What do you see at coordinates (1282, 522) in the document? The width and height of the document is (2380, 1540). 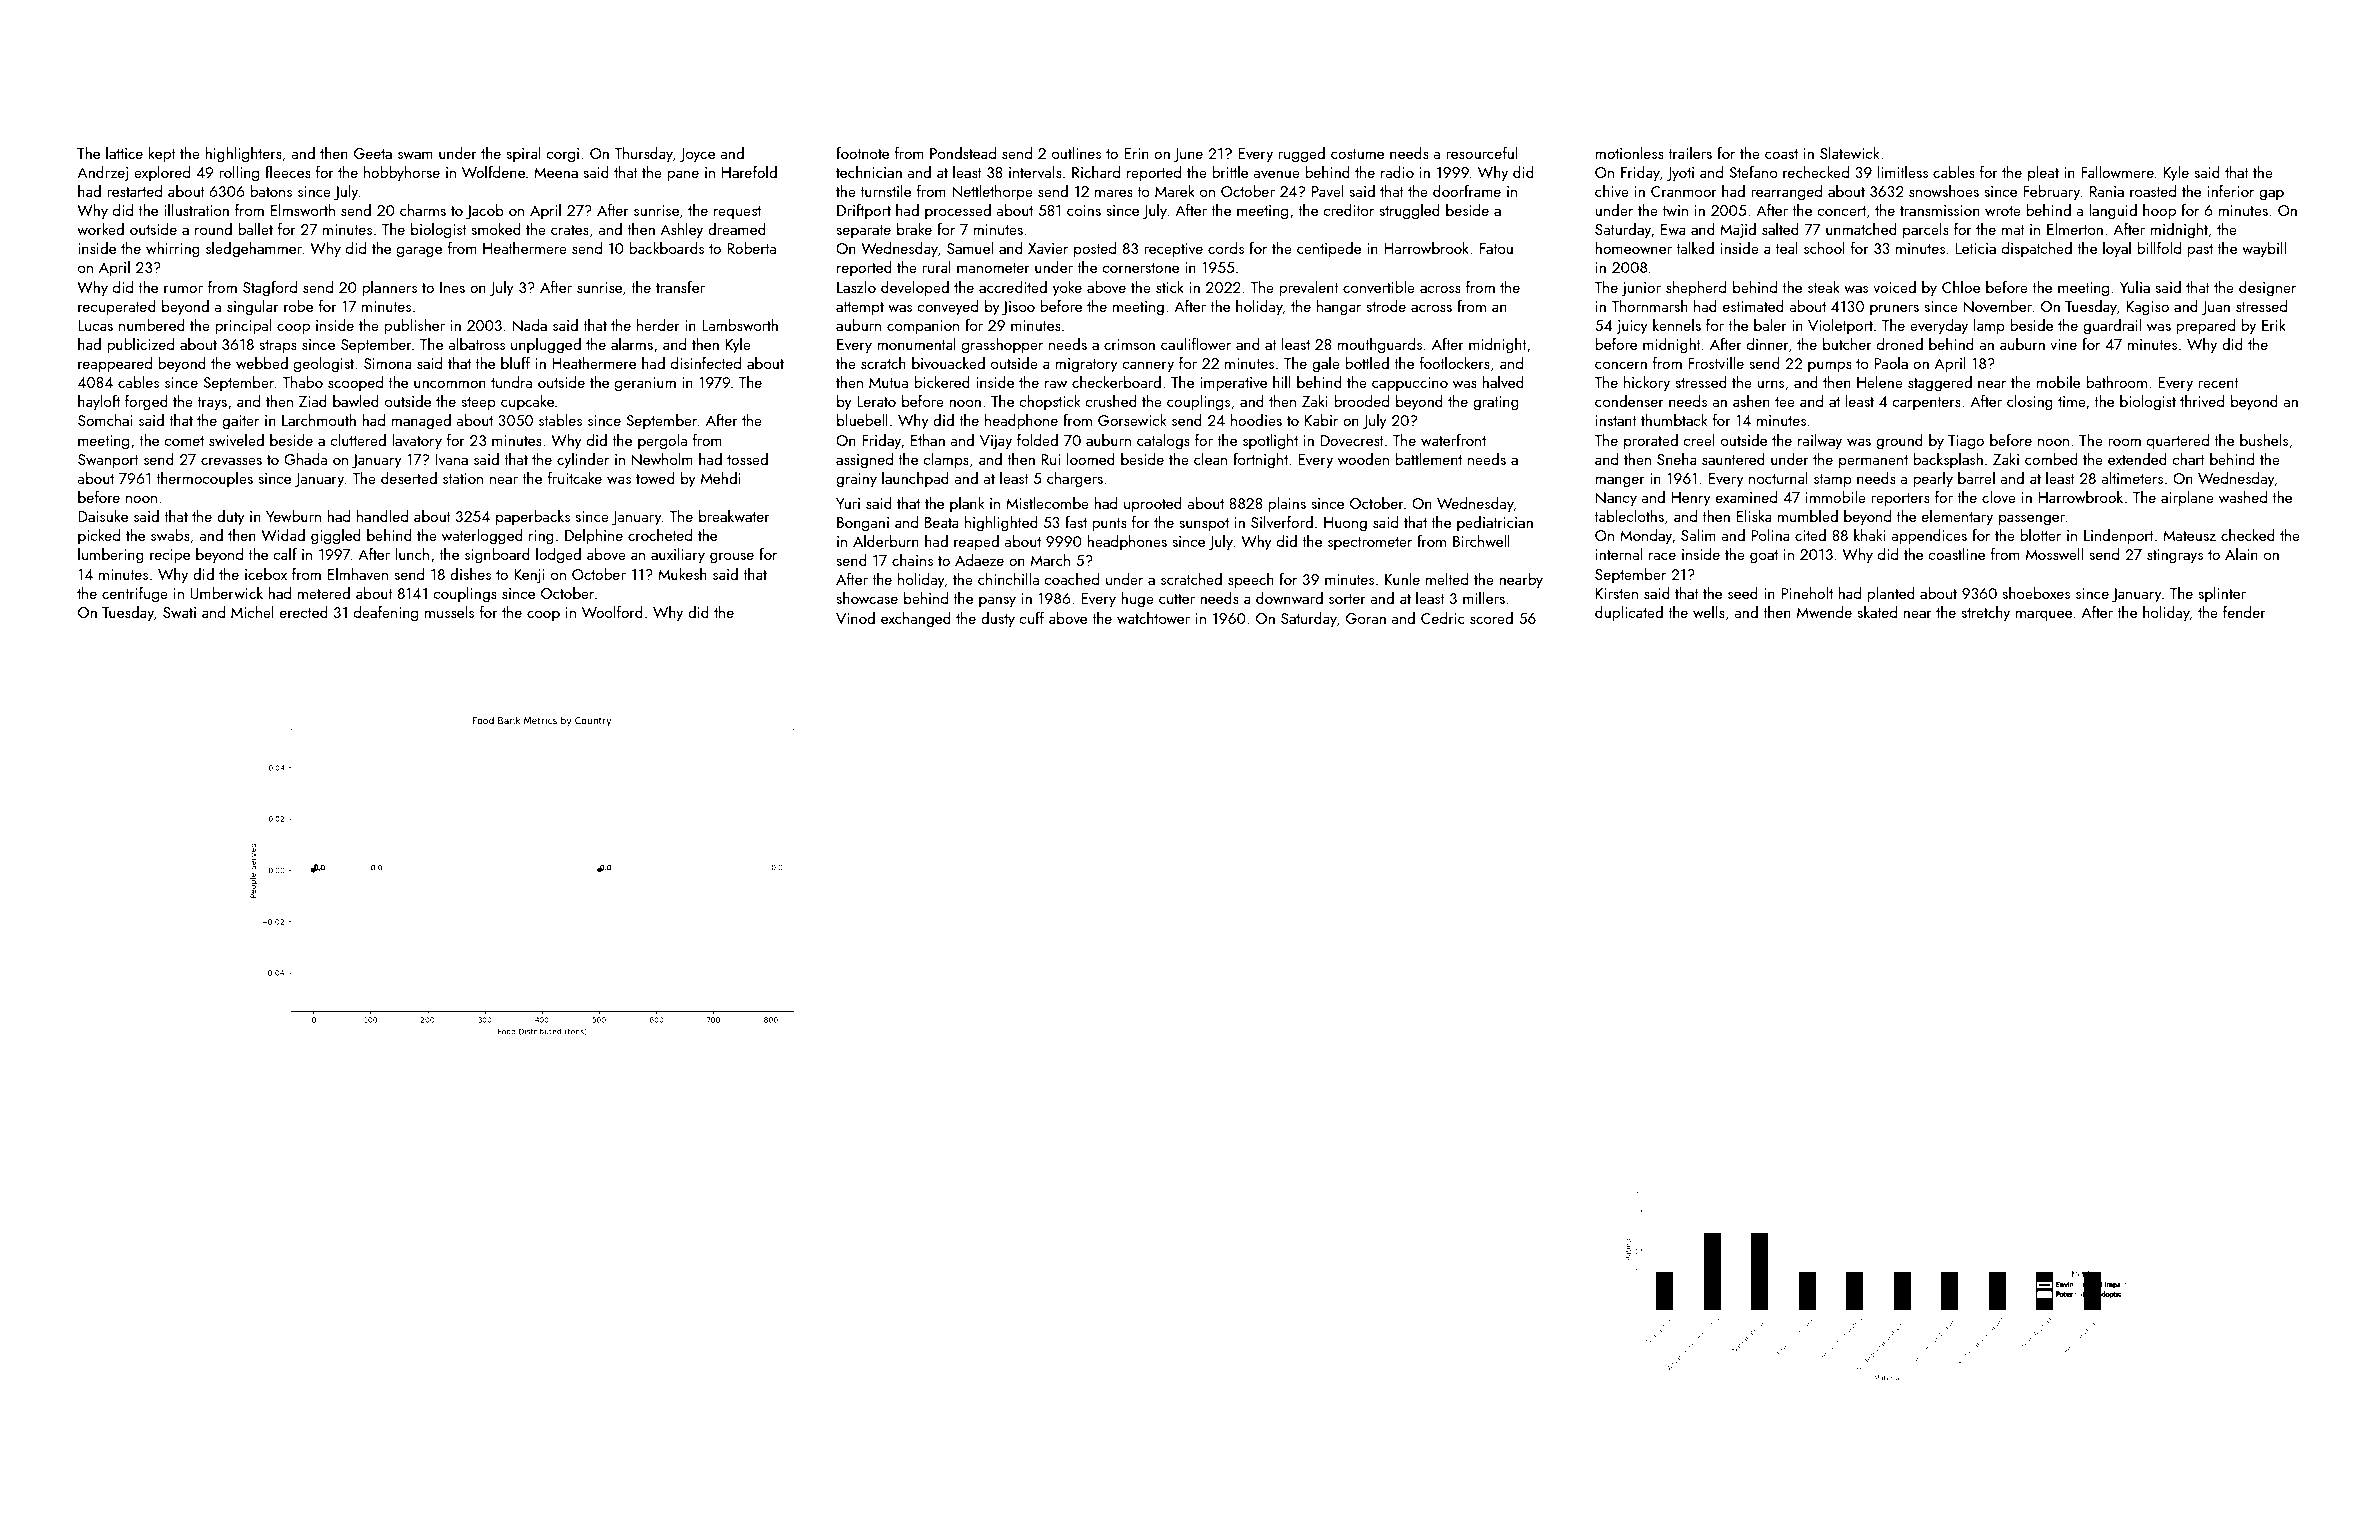 I see `Silverford` at bounding box center [1282, 522].
